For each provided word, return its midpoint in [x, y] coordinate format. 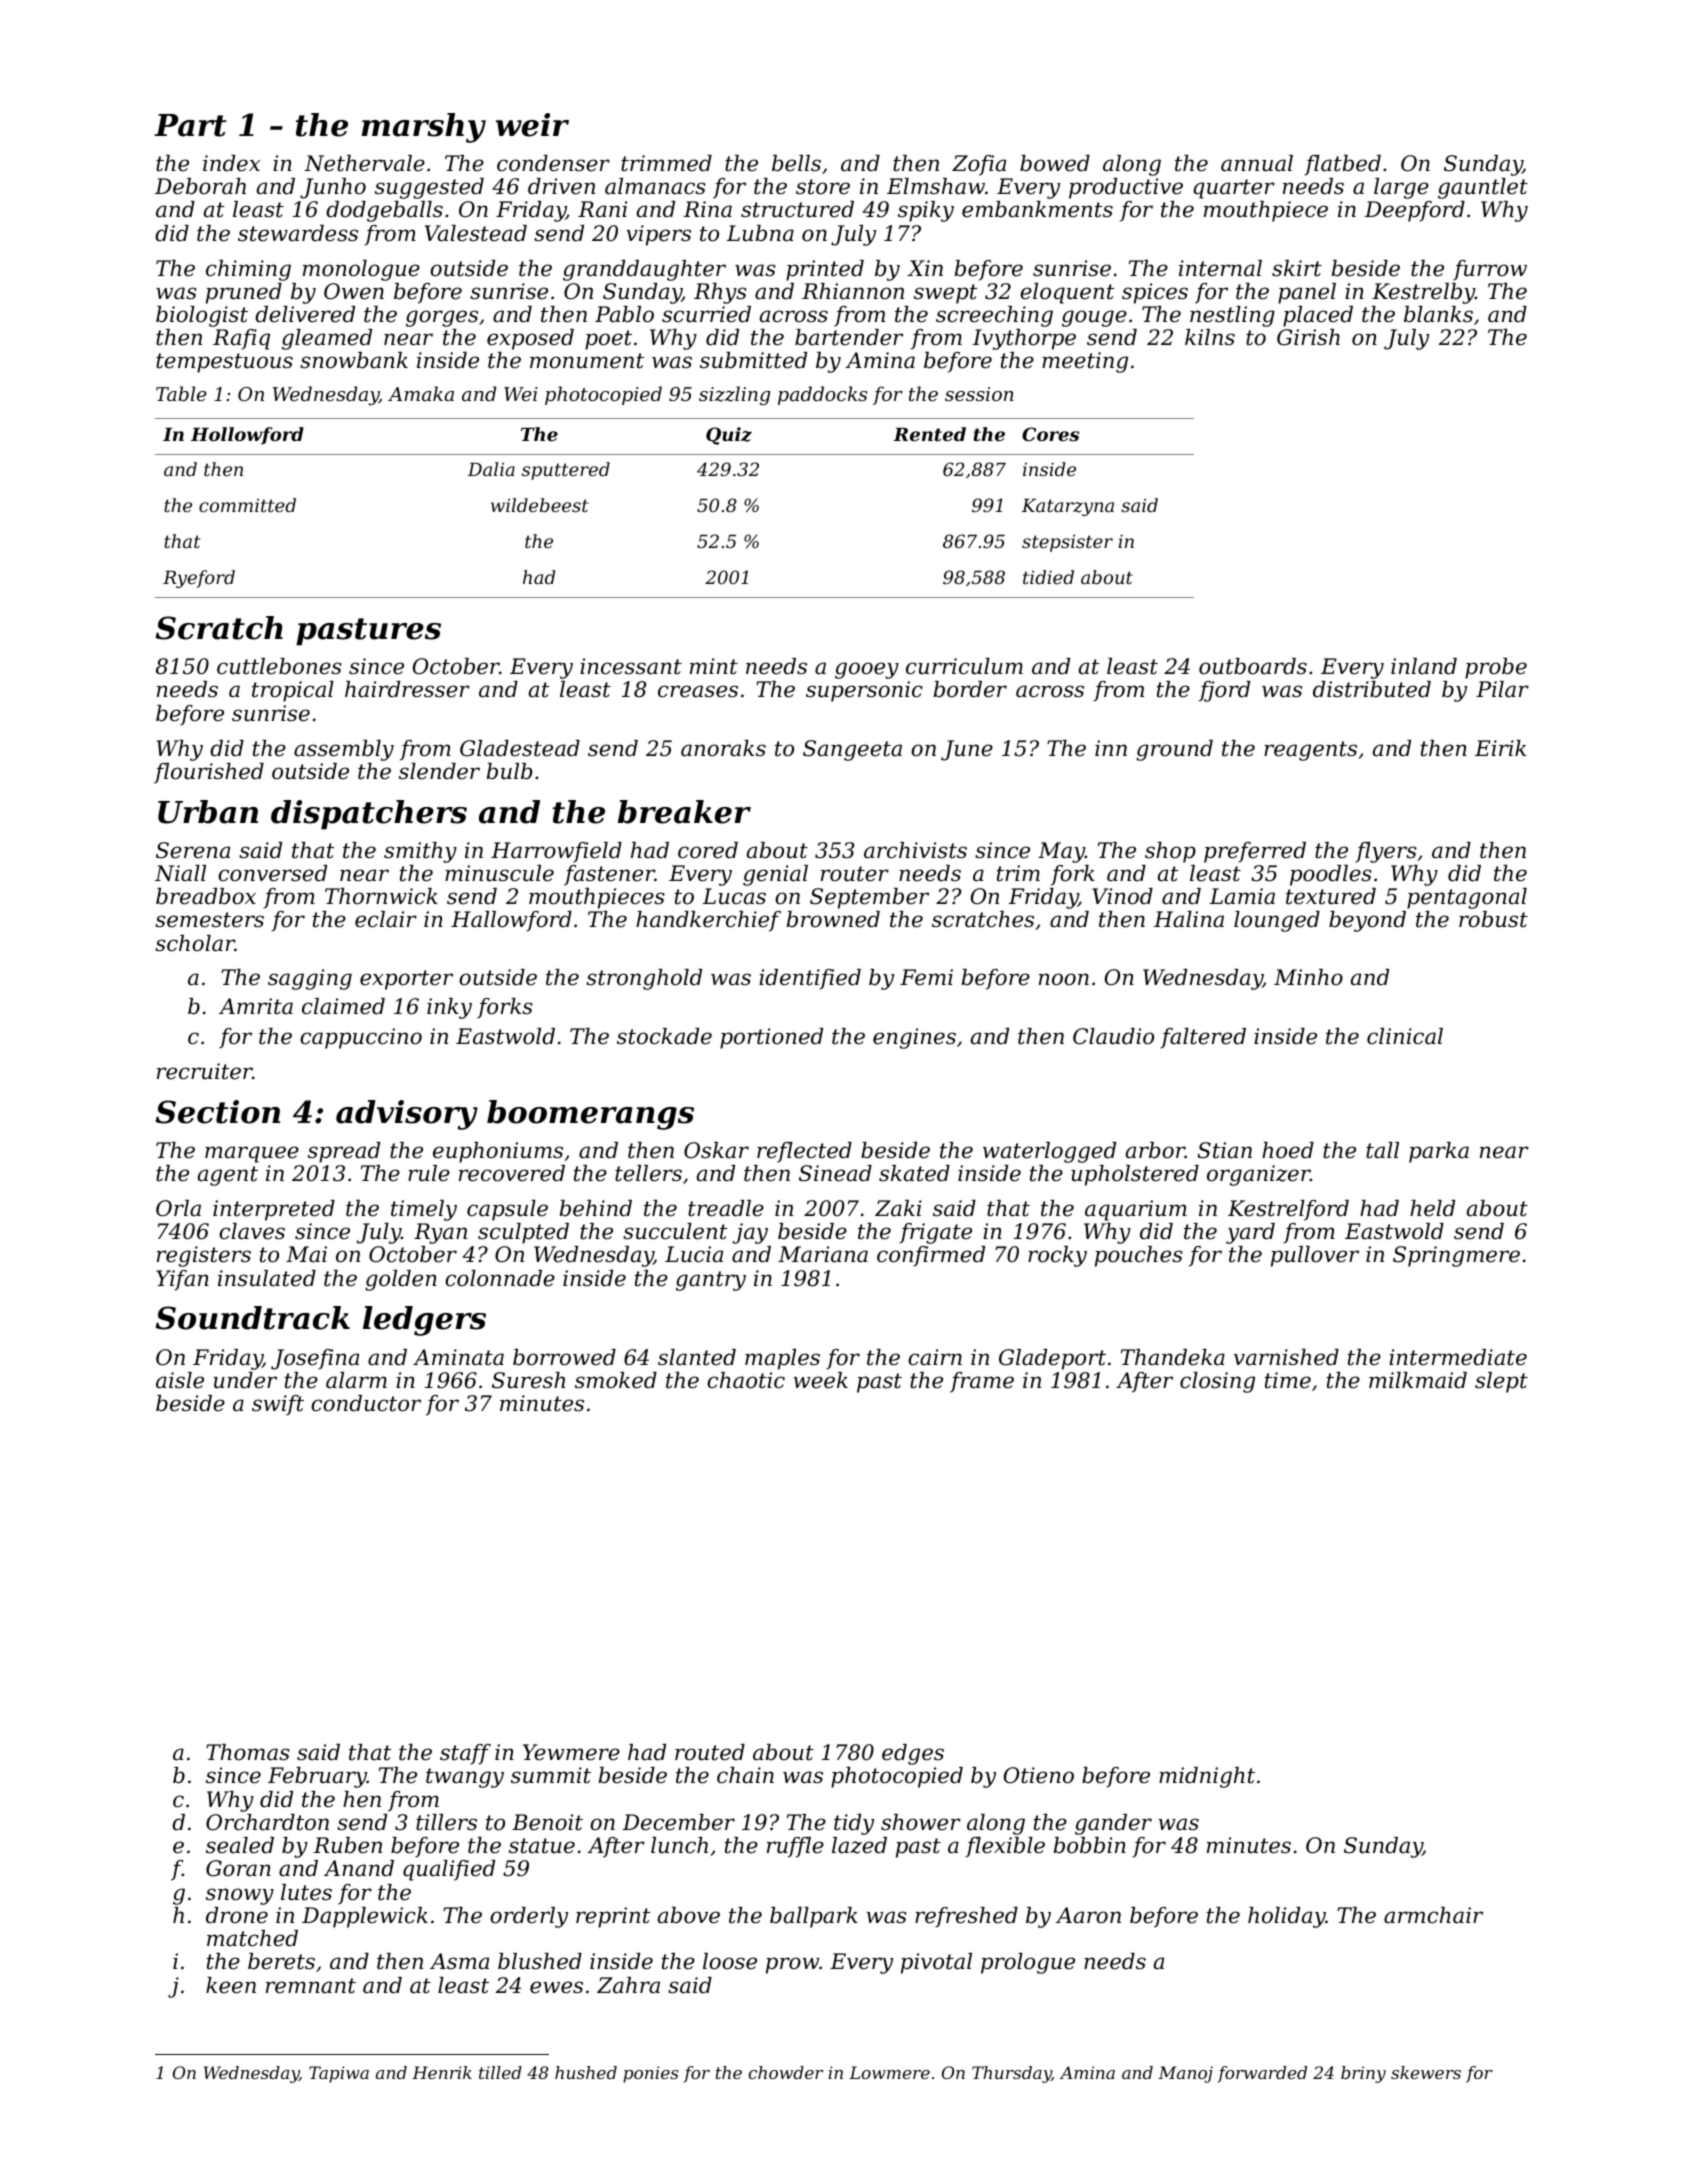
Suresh [528, 1380]
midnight [1207, 1777]
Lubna [760, 233]
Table [181, 393]
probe [1496, 668]
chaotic [746, 1380]
